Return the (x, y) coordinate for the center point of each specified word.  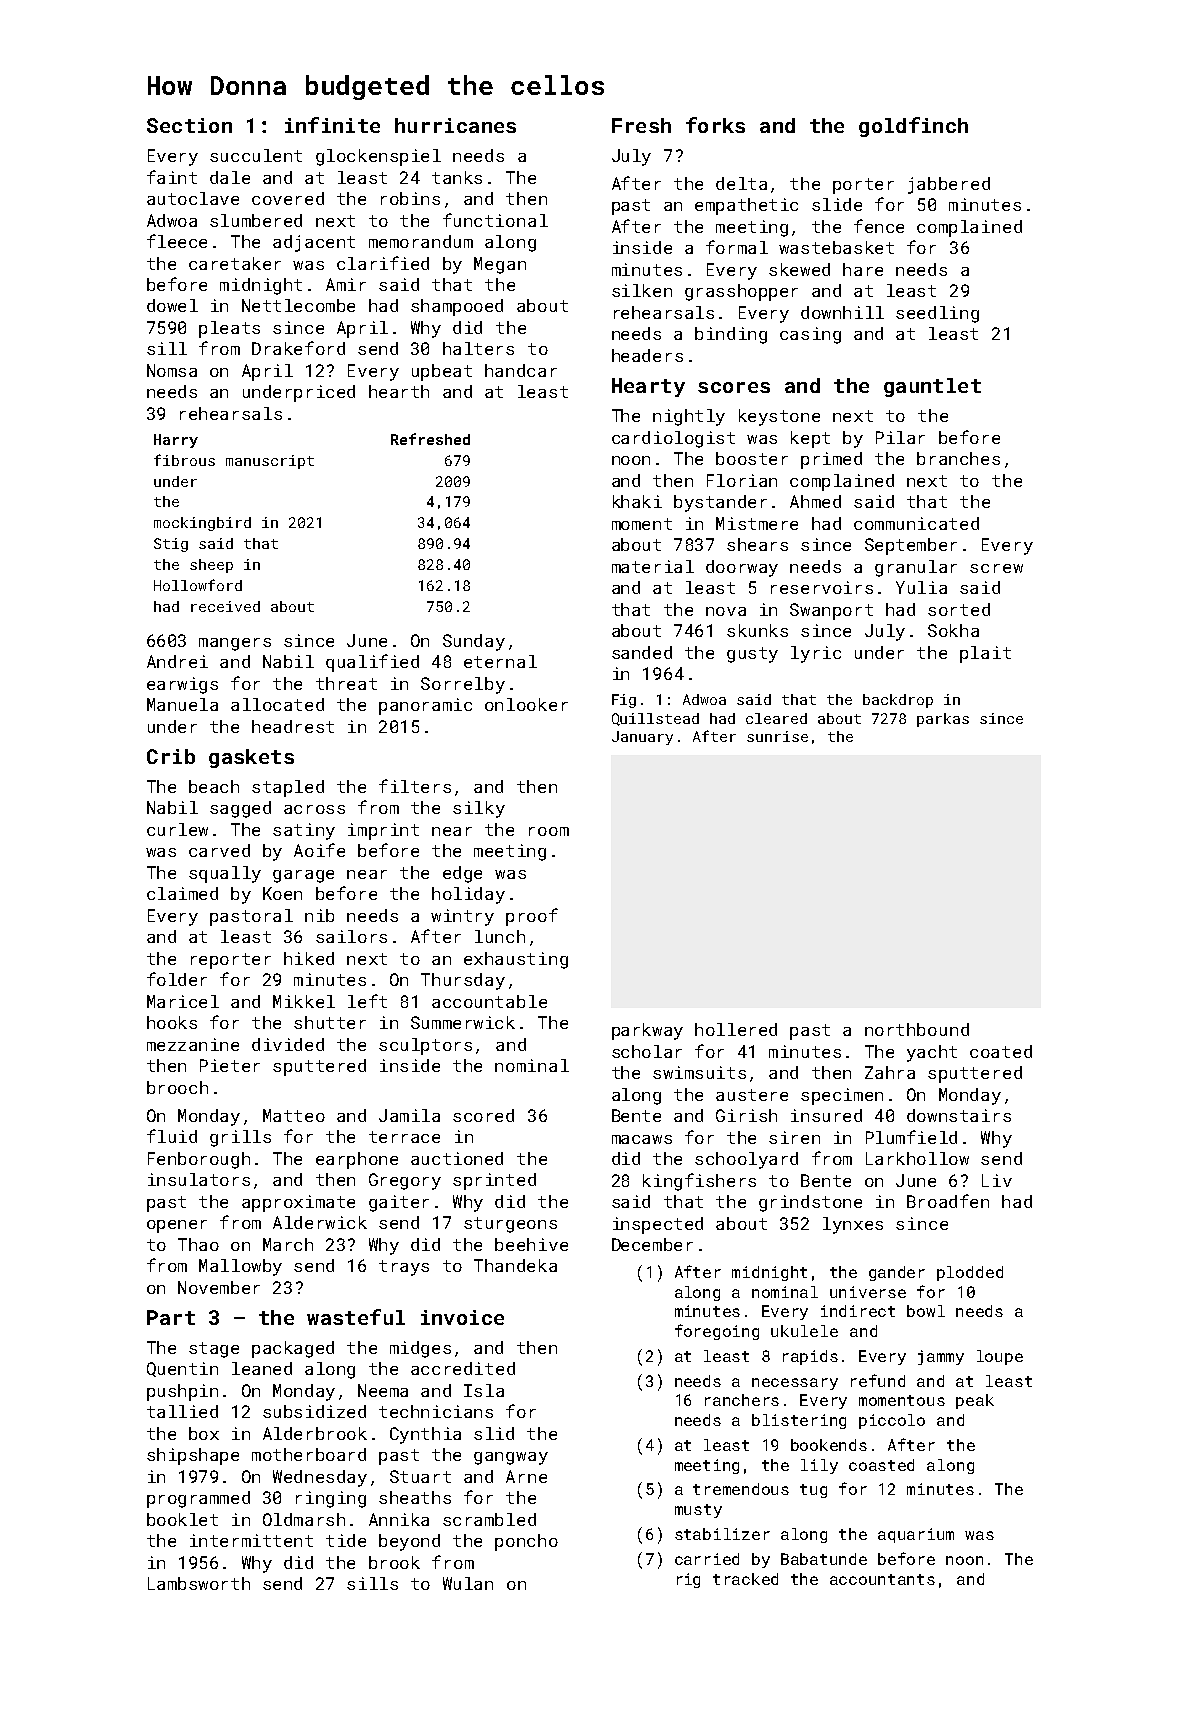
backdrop (898, 701)
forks (715, 125)
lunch (500, 936)
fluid (172, 1136)
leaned (262, 1368)
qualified (372, 663)
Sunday (474, 642)
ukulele (804, 1331)
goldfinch (913, 127)
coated (1001, 1051)
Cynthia (425, 1435)
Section (189, 125)
